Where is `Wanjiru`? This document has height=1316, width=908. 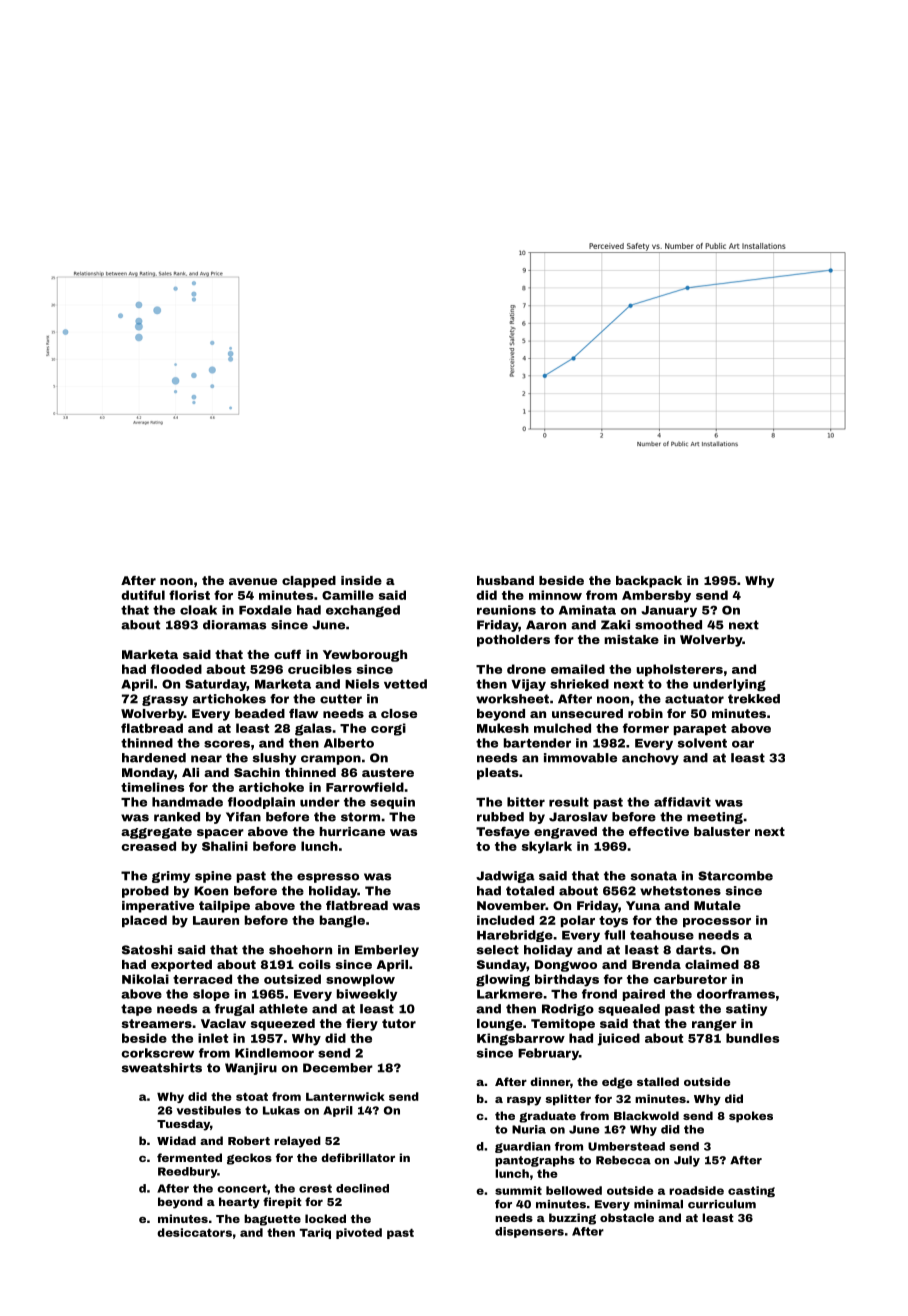
Wanjiru is located at coordinates (251, 1069).
